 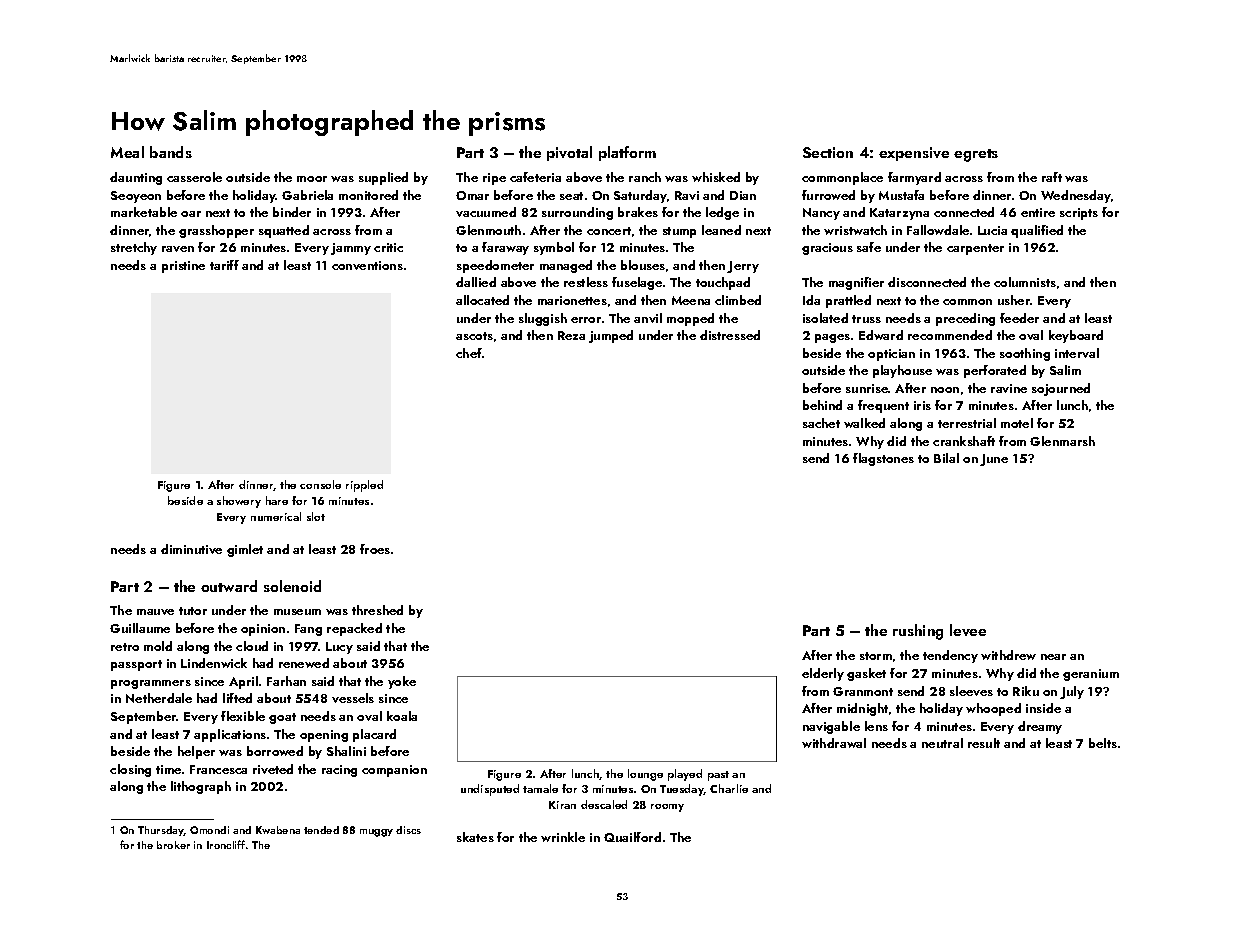 What do you see at coordinates (127, 152) in the document?
I see `Meal` at bounding box center [127, 152].
